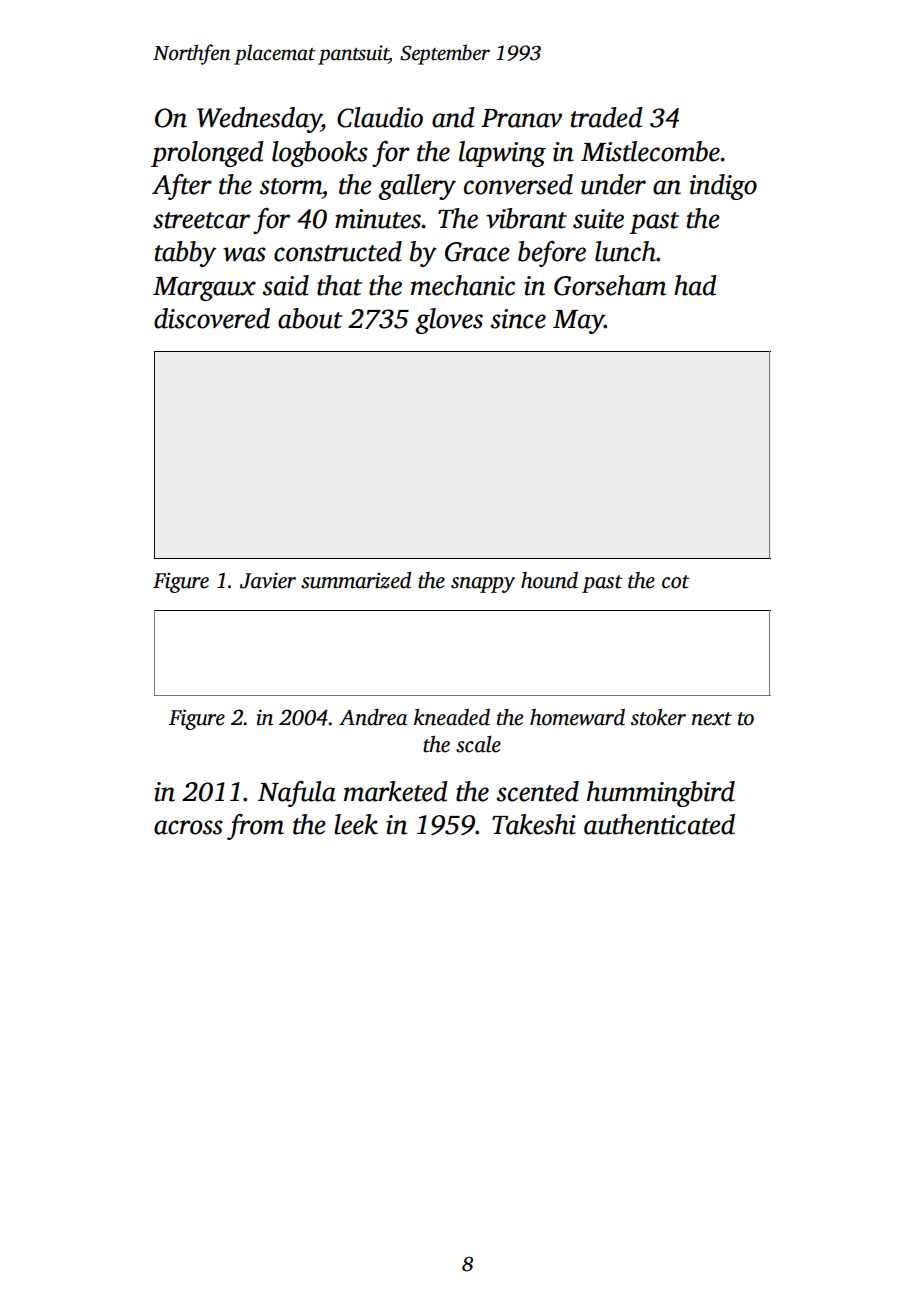  What do you see at coordinates (521, 118) in the screenshot?
I see `Pranav` at bounding box center [521, 118].
